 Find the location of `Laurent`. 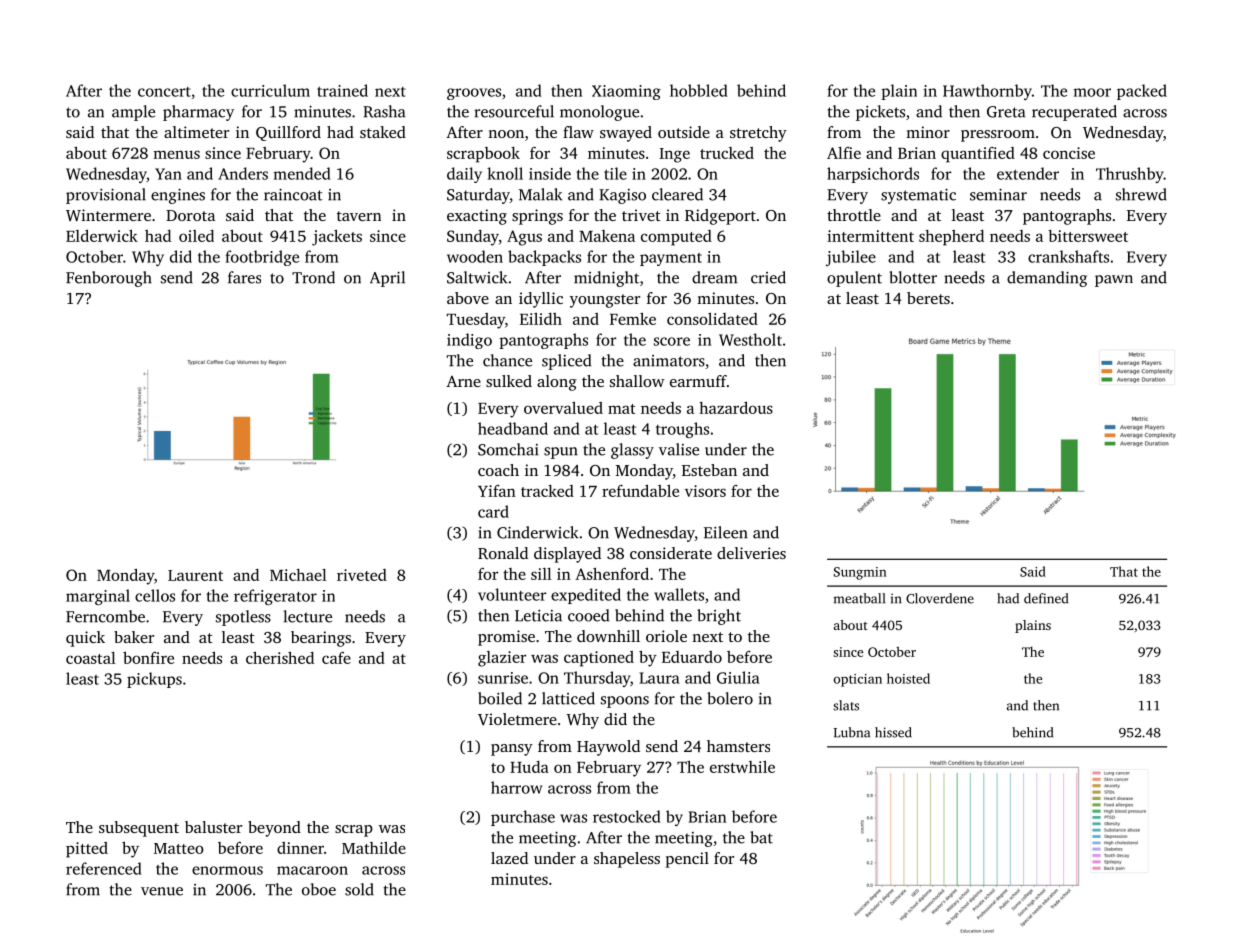

Laurent is located at coordinates (195, 575).
